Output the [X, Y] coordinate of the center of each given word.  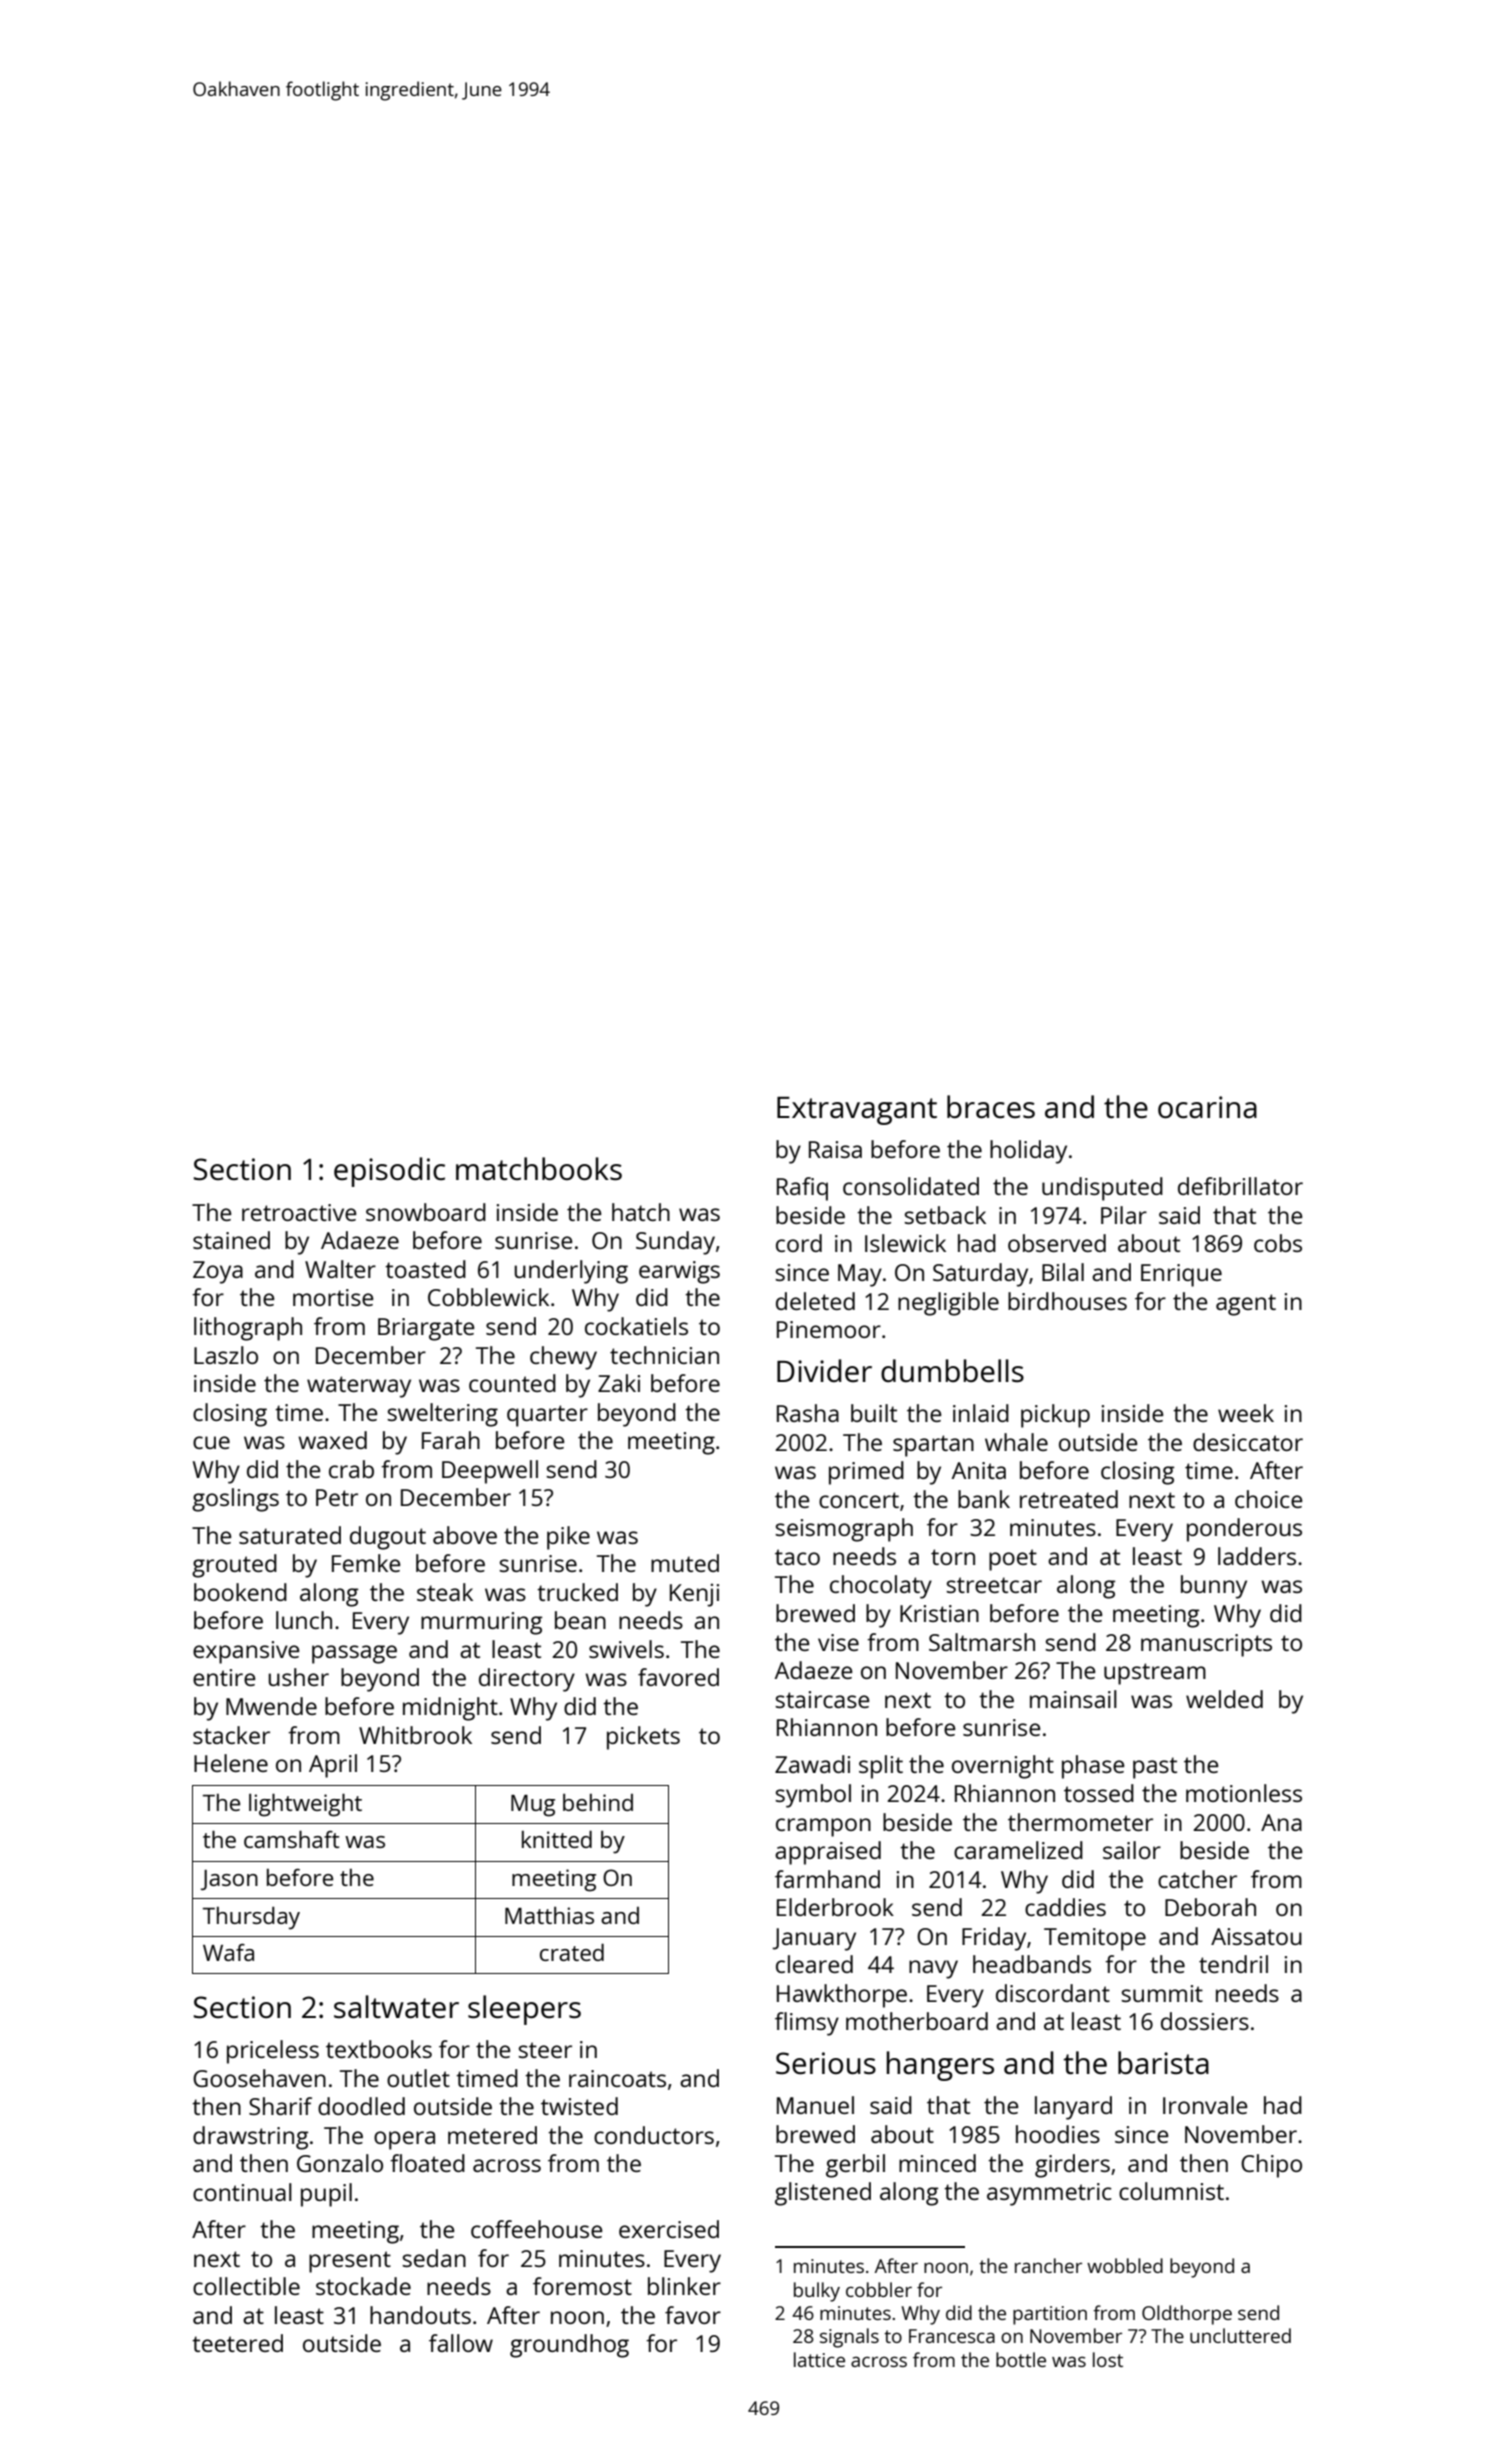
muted [685, 1563]
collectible [246, 2286]
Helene [231, 1763]
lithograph [248, 1329]
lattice [819, 2359]
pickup [1055, 1416]
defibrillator [1240, 1186]
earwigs [679, 1272]
